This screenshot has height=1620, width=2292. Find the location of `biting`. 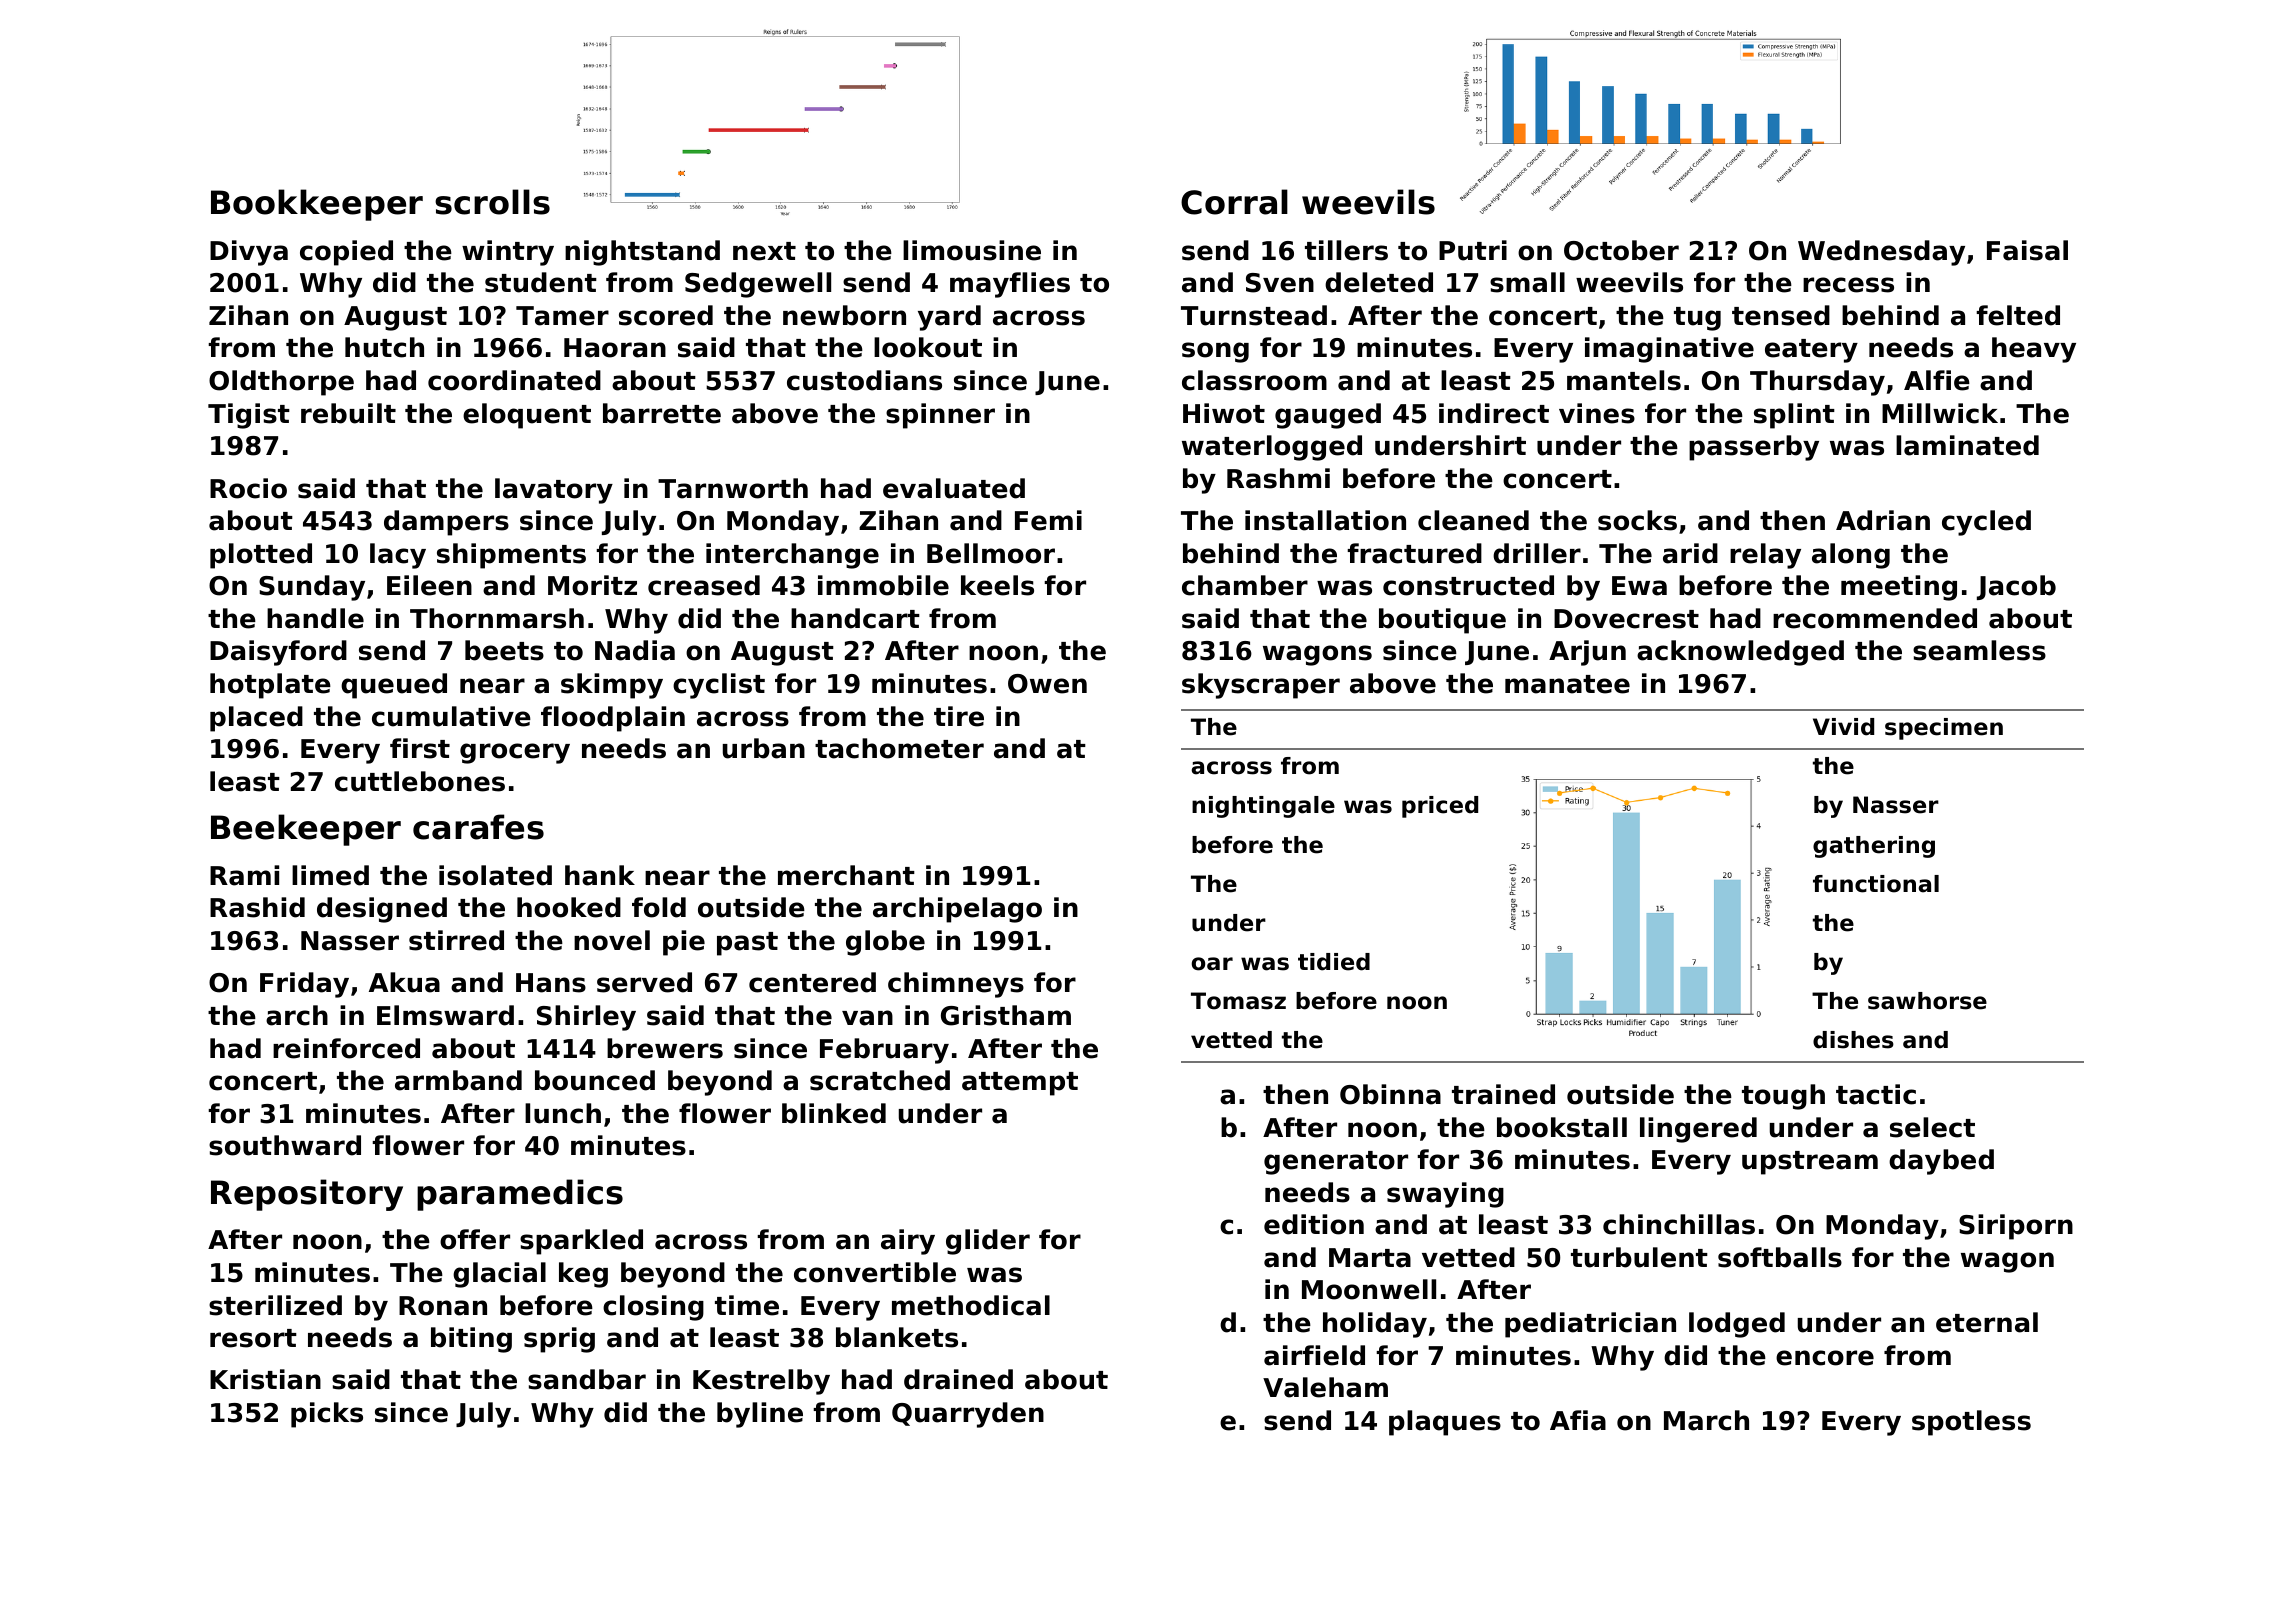

biting is located at coordinates (471, 1340).
